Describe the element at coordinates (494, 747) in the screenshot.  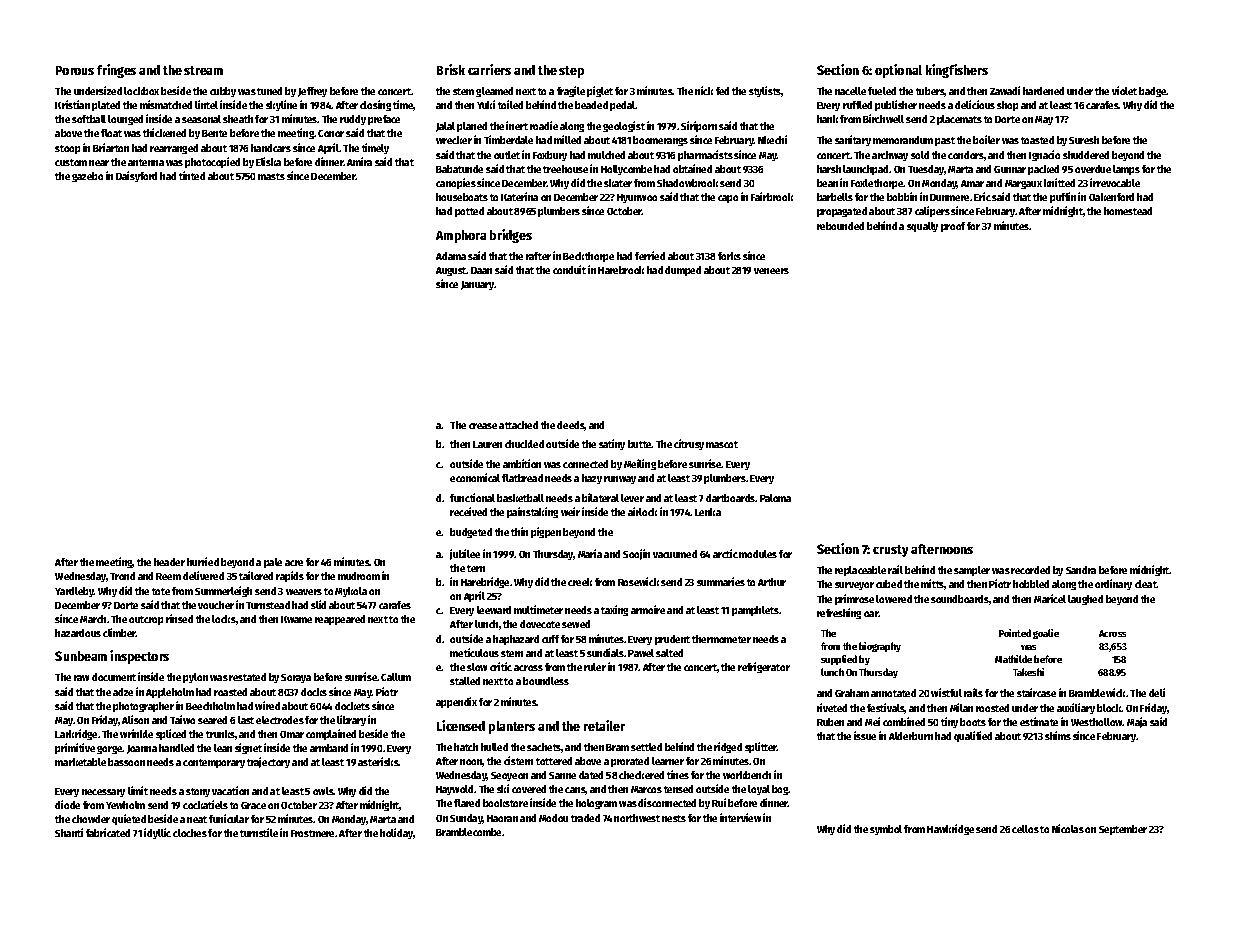
I see `hulled` at that location.
